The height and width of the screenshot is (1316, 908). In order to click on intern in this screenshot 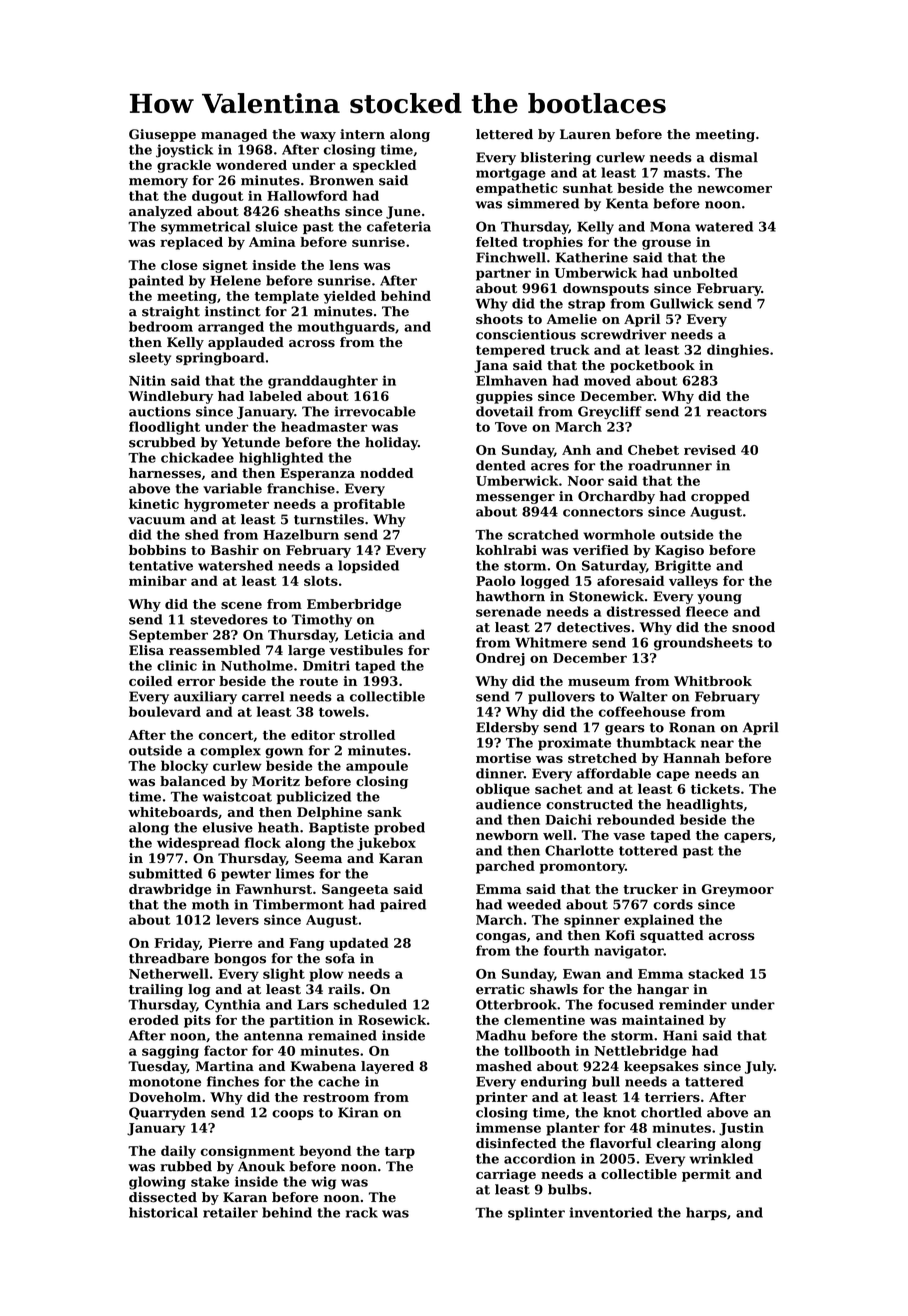, I will do `click(362, 134)`.
